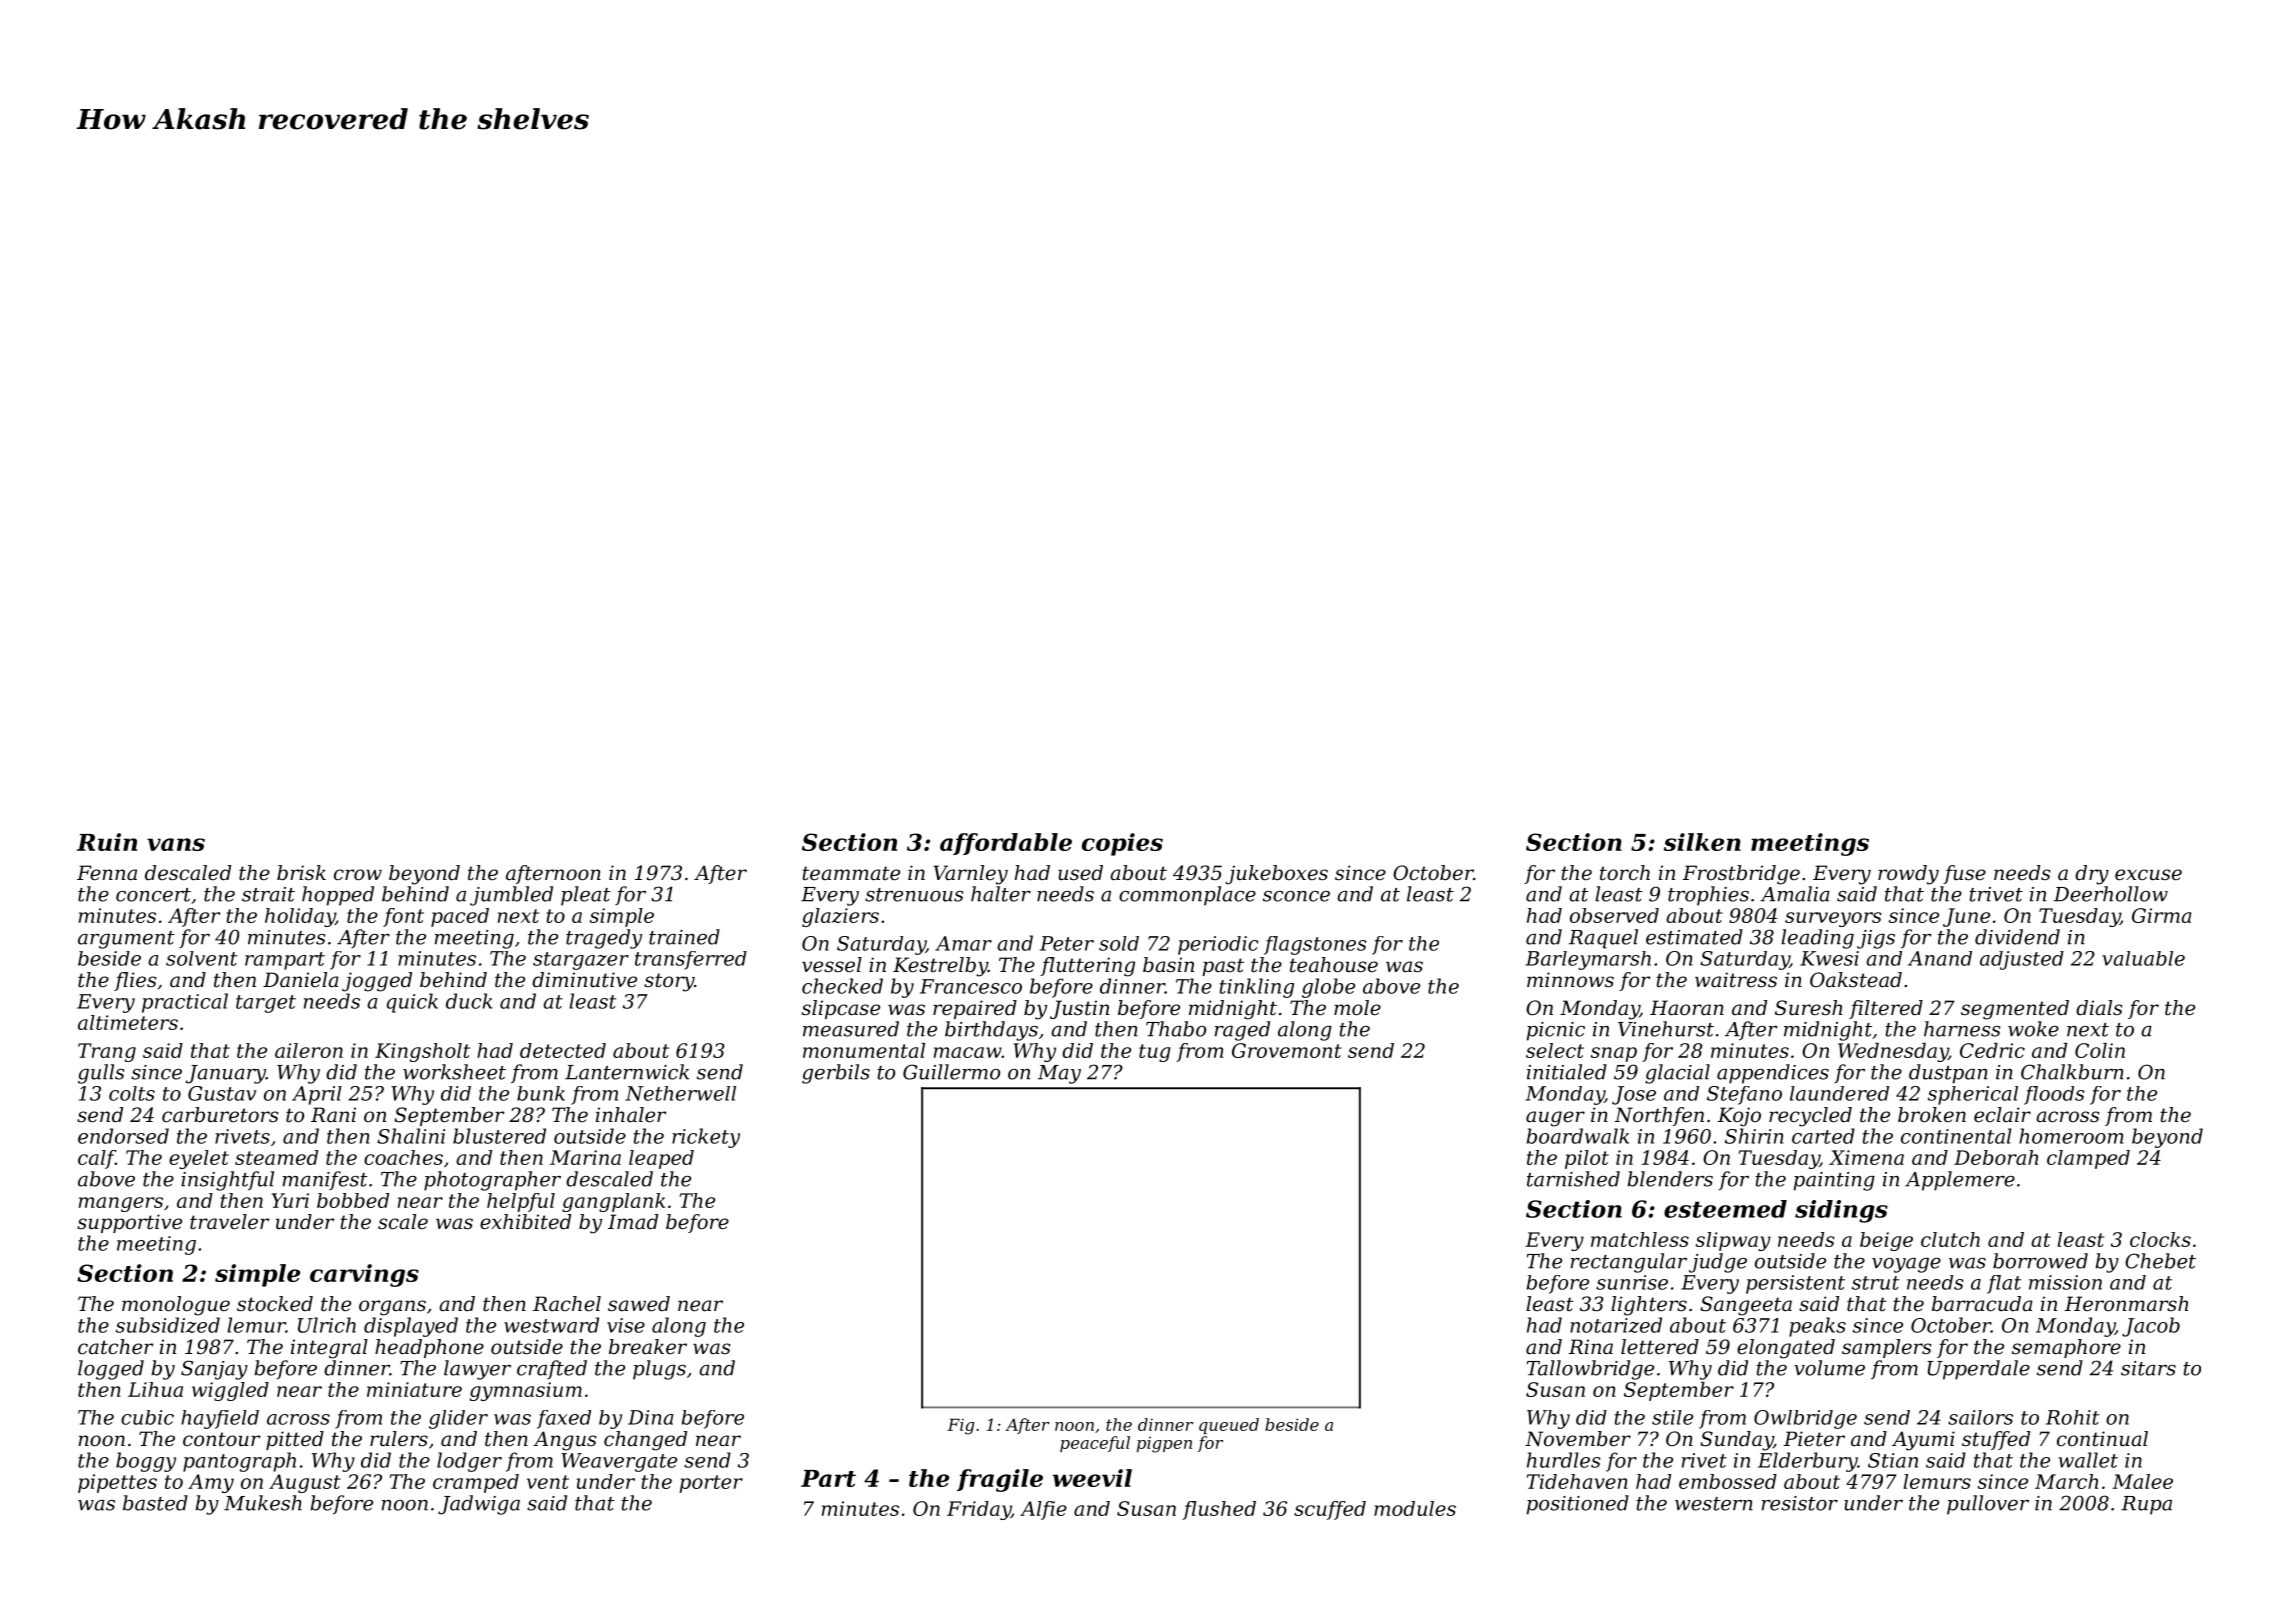 The height and width of the screenshot is (1614, 2282). Describe the element at coordinates (176, 844) in the screenshot. I see `vans` at that location.
